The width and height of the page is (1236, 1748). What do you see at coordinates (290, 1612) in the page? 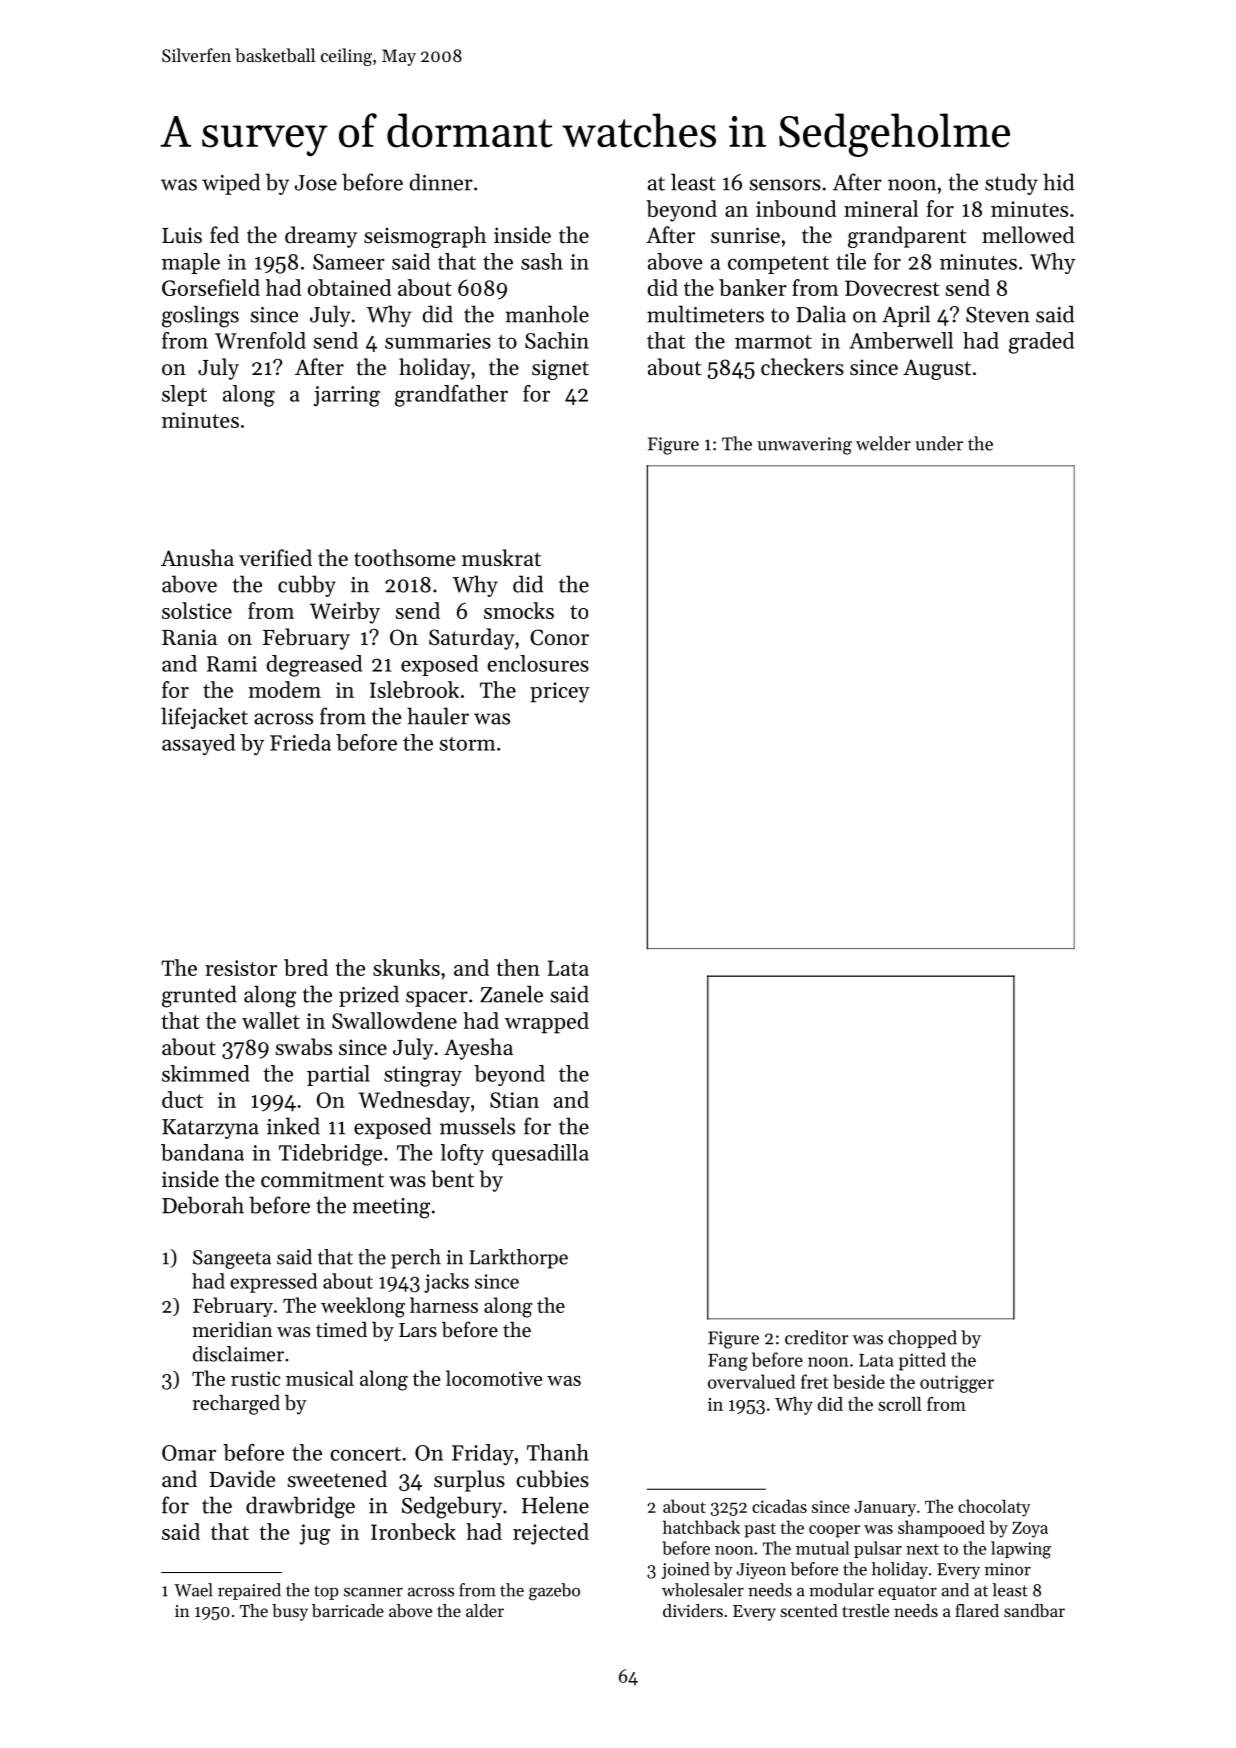
I see `busy` at bounding box center [290, 1612].
